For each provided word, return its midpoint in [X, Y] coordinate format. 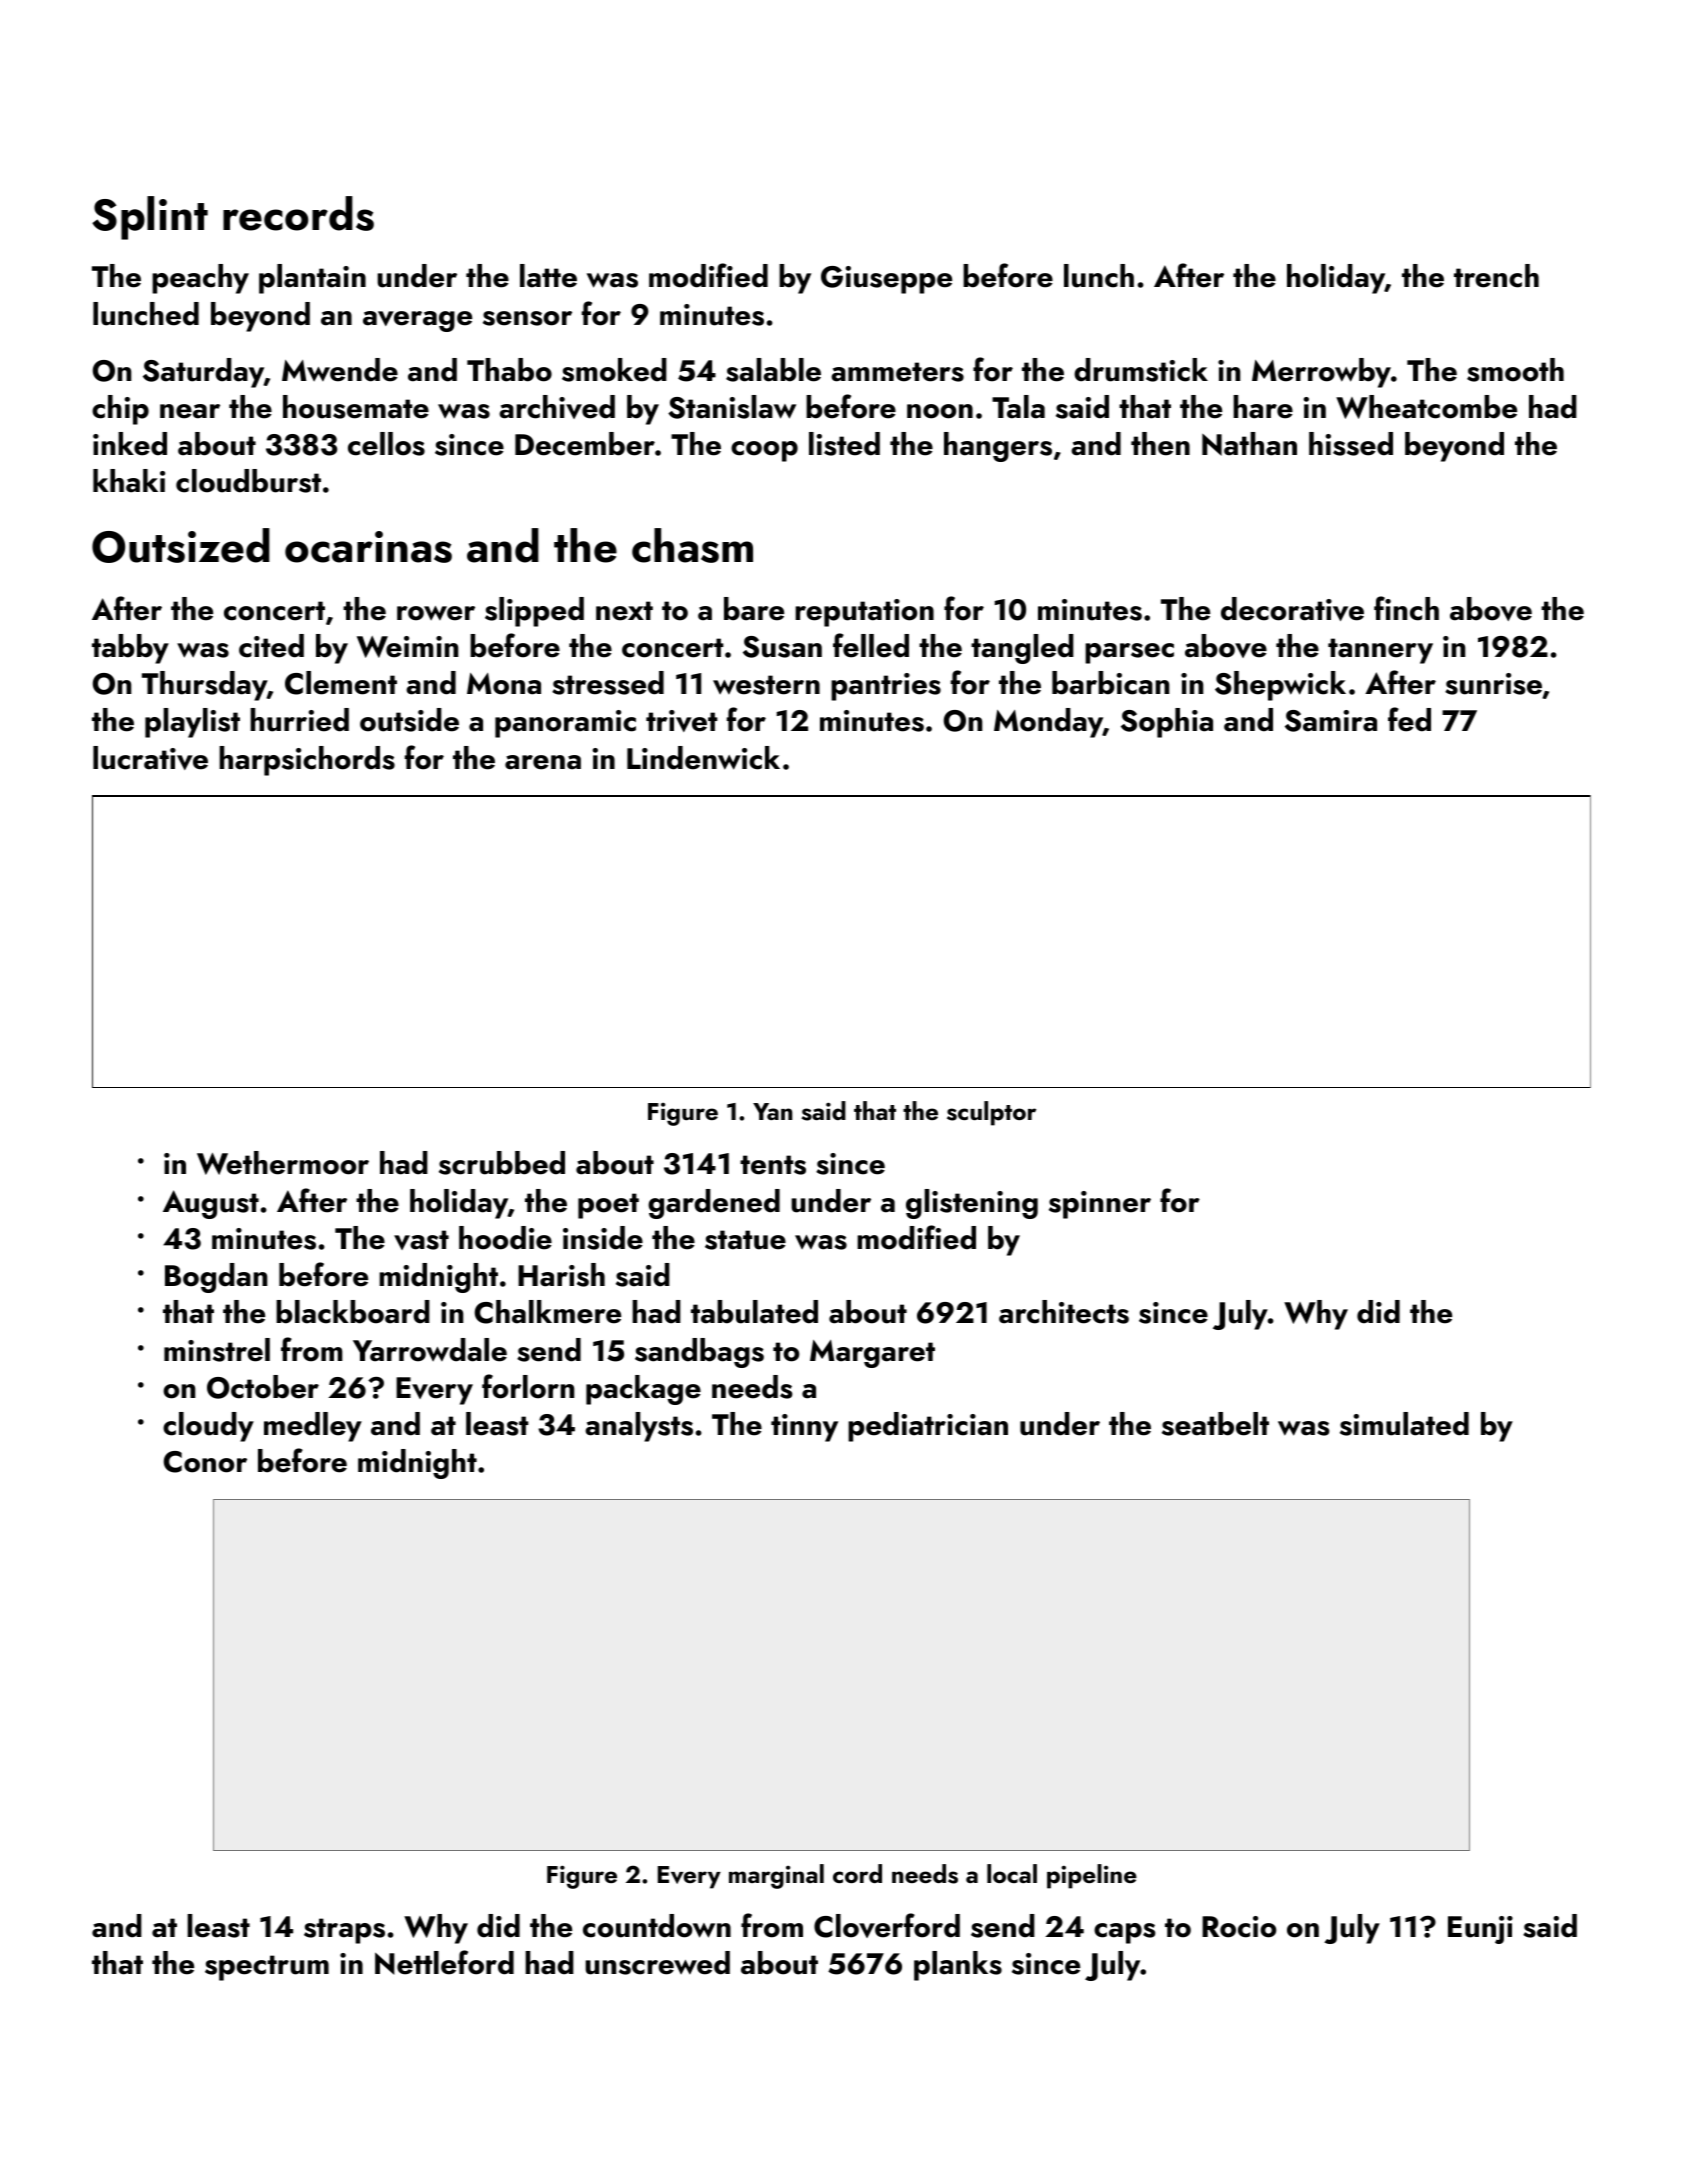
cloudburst [248, 481]
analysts [639, 1427]
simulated [1404, 1424]
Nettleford [444, 1962]
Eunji [1480, 1930]
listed [844, 444]
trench [1496, 276]
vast [421, 1240]
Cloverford [887, 1925]
